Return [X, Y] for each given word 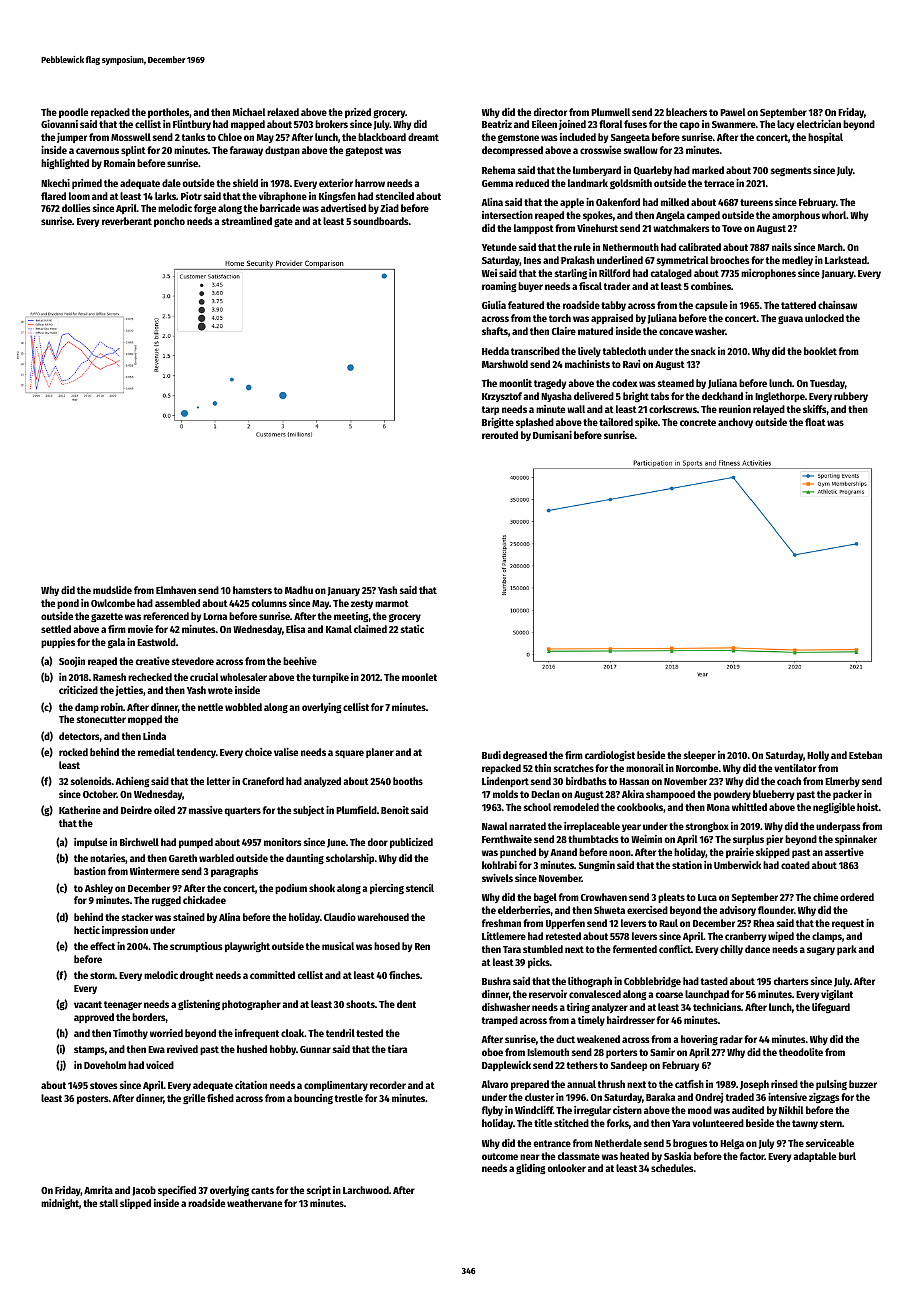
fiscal [590, 286]
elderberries [524, 910]
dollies [76, 208]
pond [68, 604]
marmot [392, 603]
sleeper [700, 756]
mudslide [112, 590]
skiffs [815, 409]
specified [177, 1191]
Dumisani [552, 435]
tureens [756, 202]
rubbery [851, 397]
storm [102, 975]
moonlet [419, 677]
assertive [844, 852]
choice [258, 752]
